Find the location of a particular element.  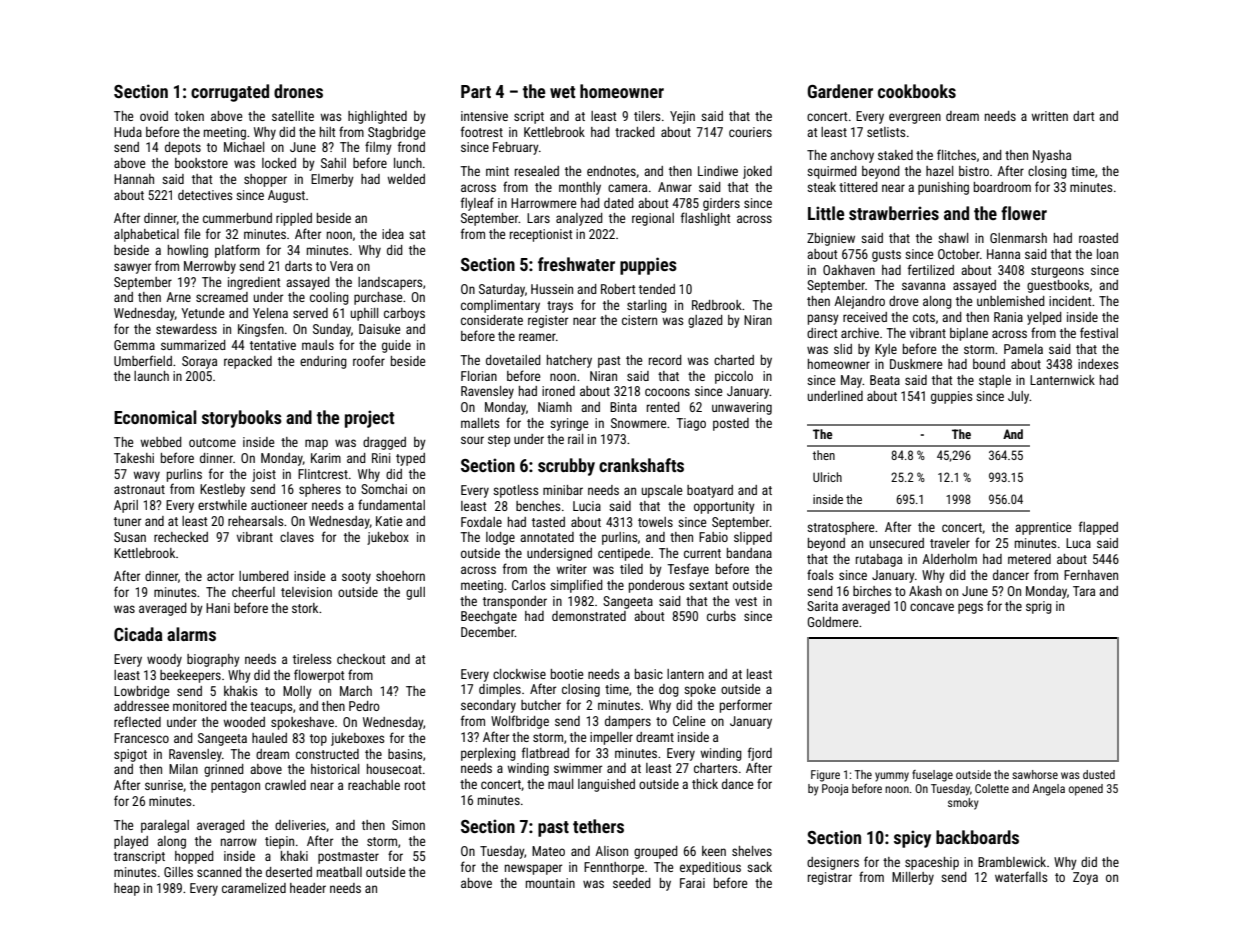

written is located at coordinates (1049, 116).
